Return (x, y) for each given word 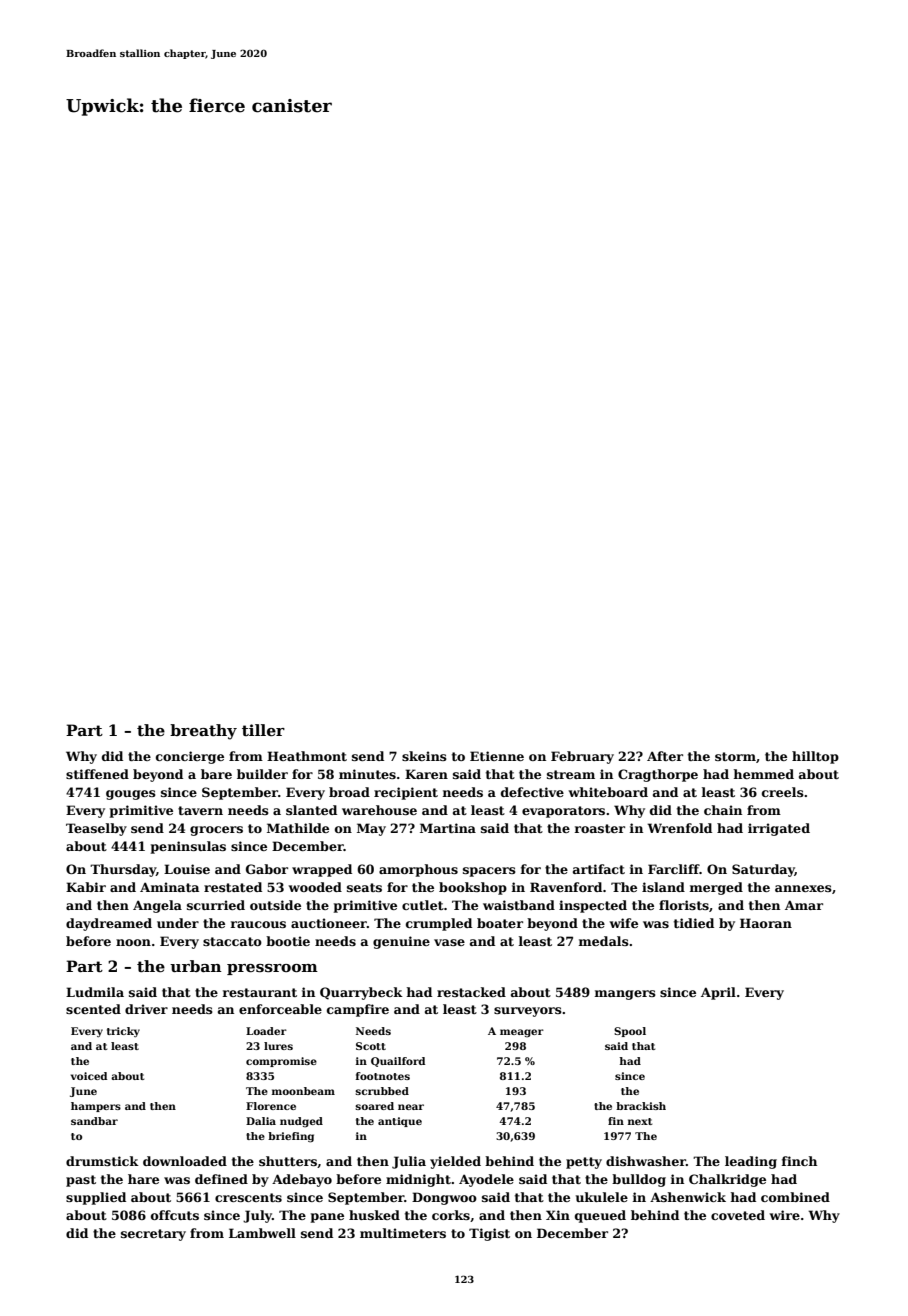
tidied (694, 923)
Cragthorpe (658, 775)
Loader (266, 1031)
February (582, 757)
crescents (248, 1197)
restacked (471, 992)
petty (584, 1163)
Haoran (766, 923)
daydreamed (109, 924)
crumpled (439, 924)
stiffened (97, 774)
